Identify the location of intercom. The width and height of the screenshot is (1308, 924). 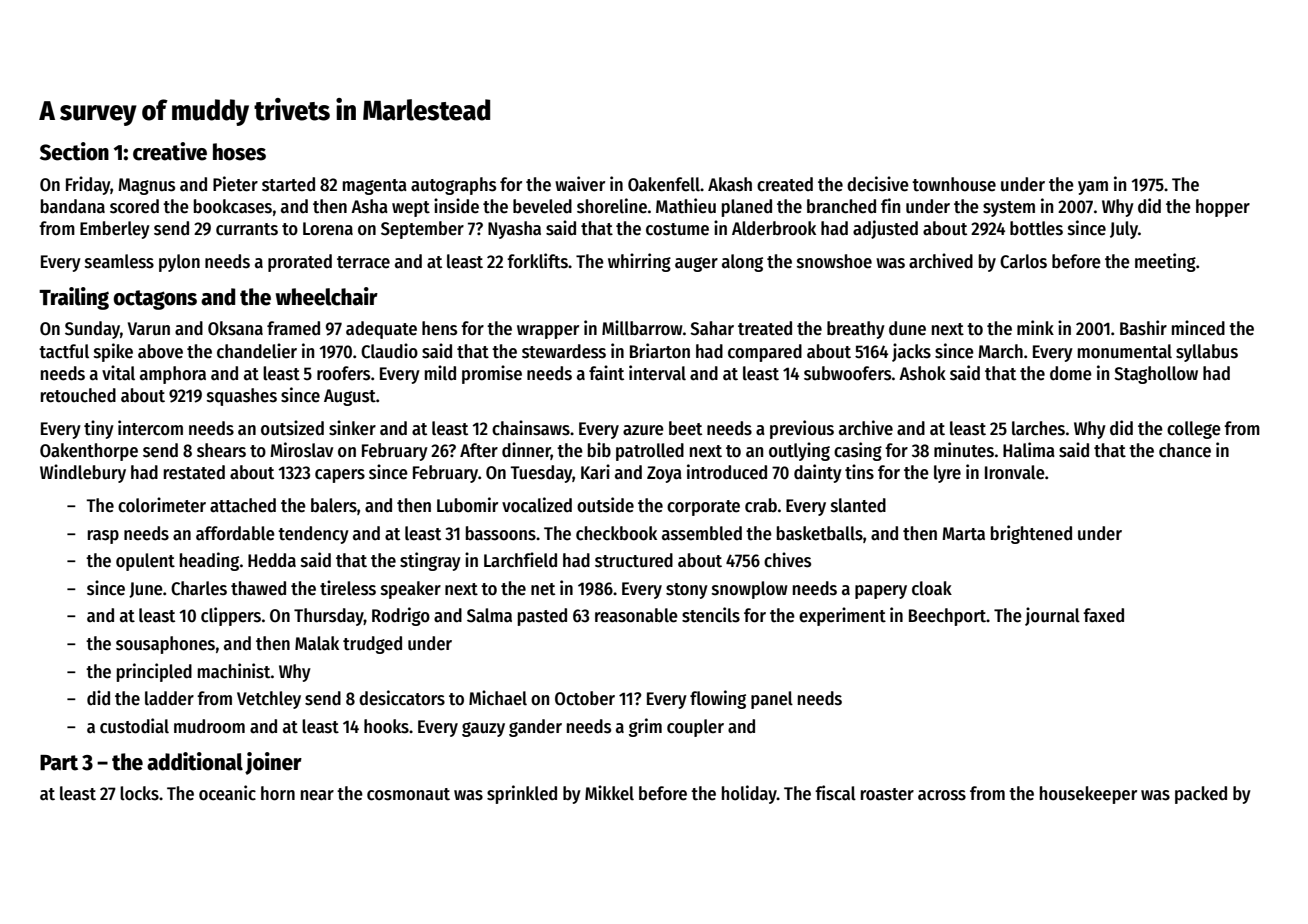
(150, 428).
